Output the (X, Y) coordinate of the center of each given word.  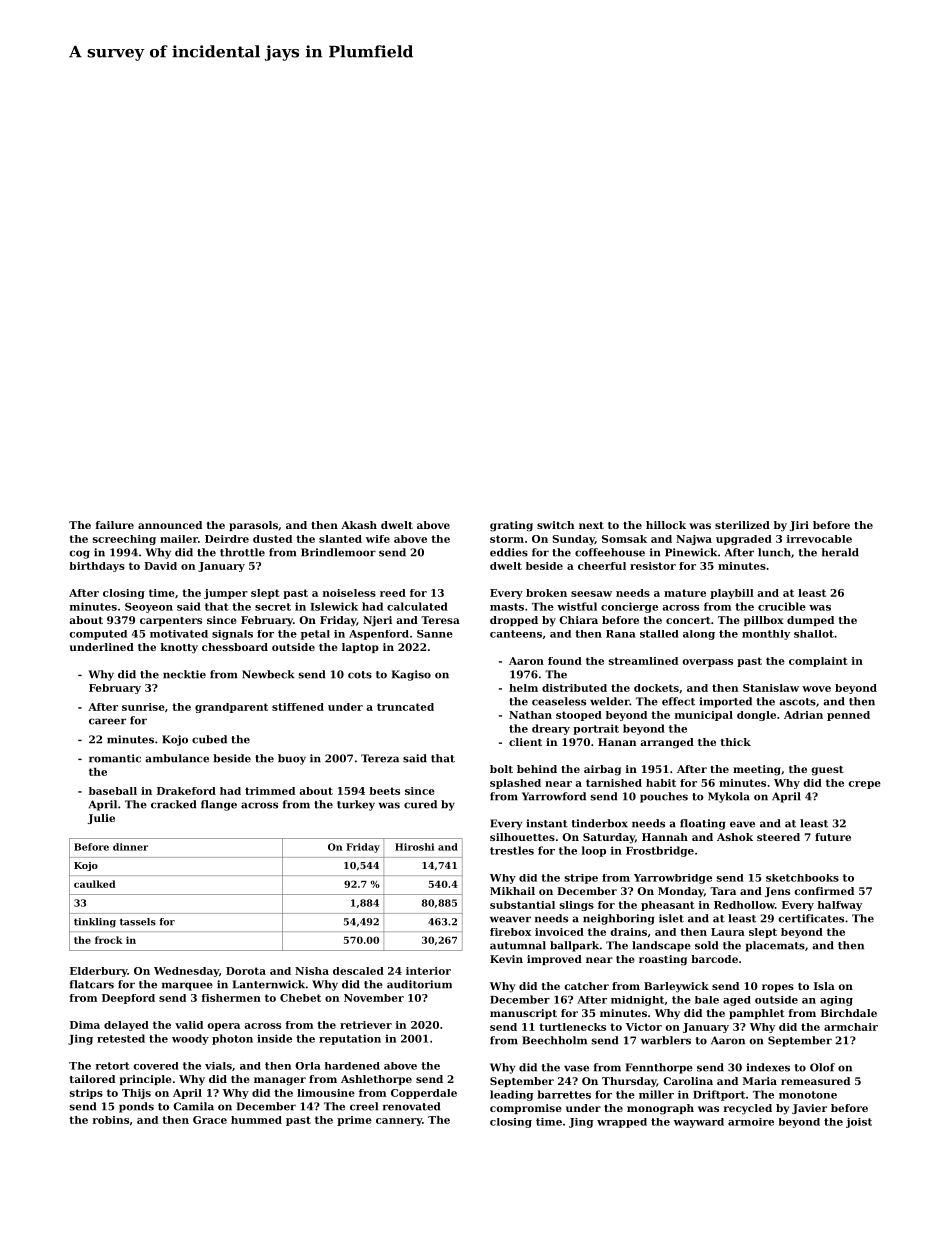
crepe (865, 785)
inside (274, 1038)
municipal (704, 716)
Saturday (609, 838)
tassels (138, 922)
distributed (574, 688)
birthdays (97, 567)
